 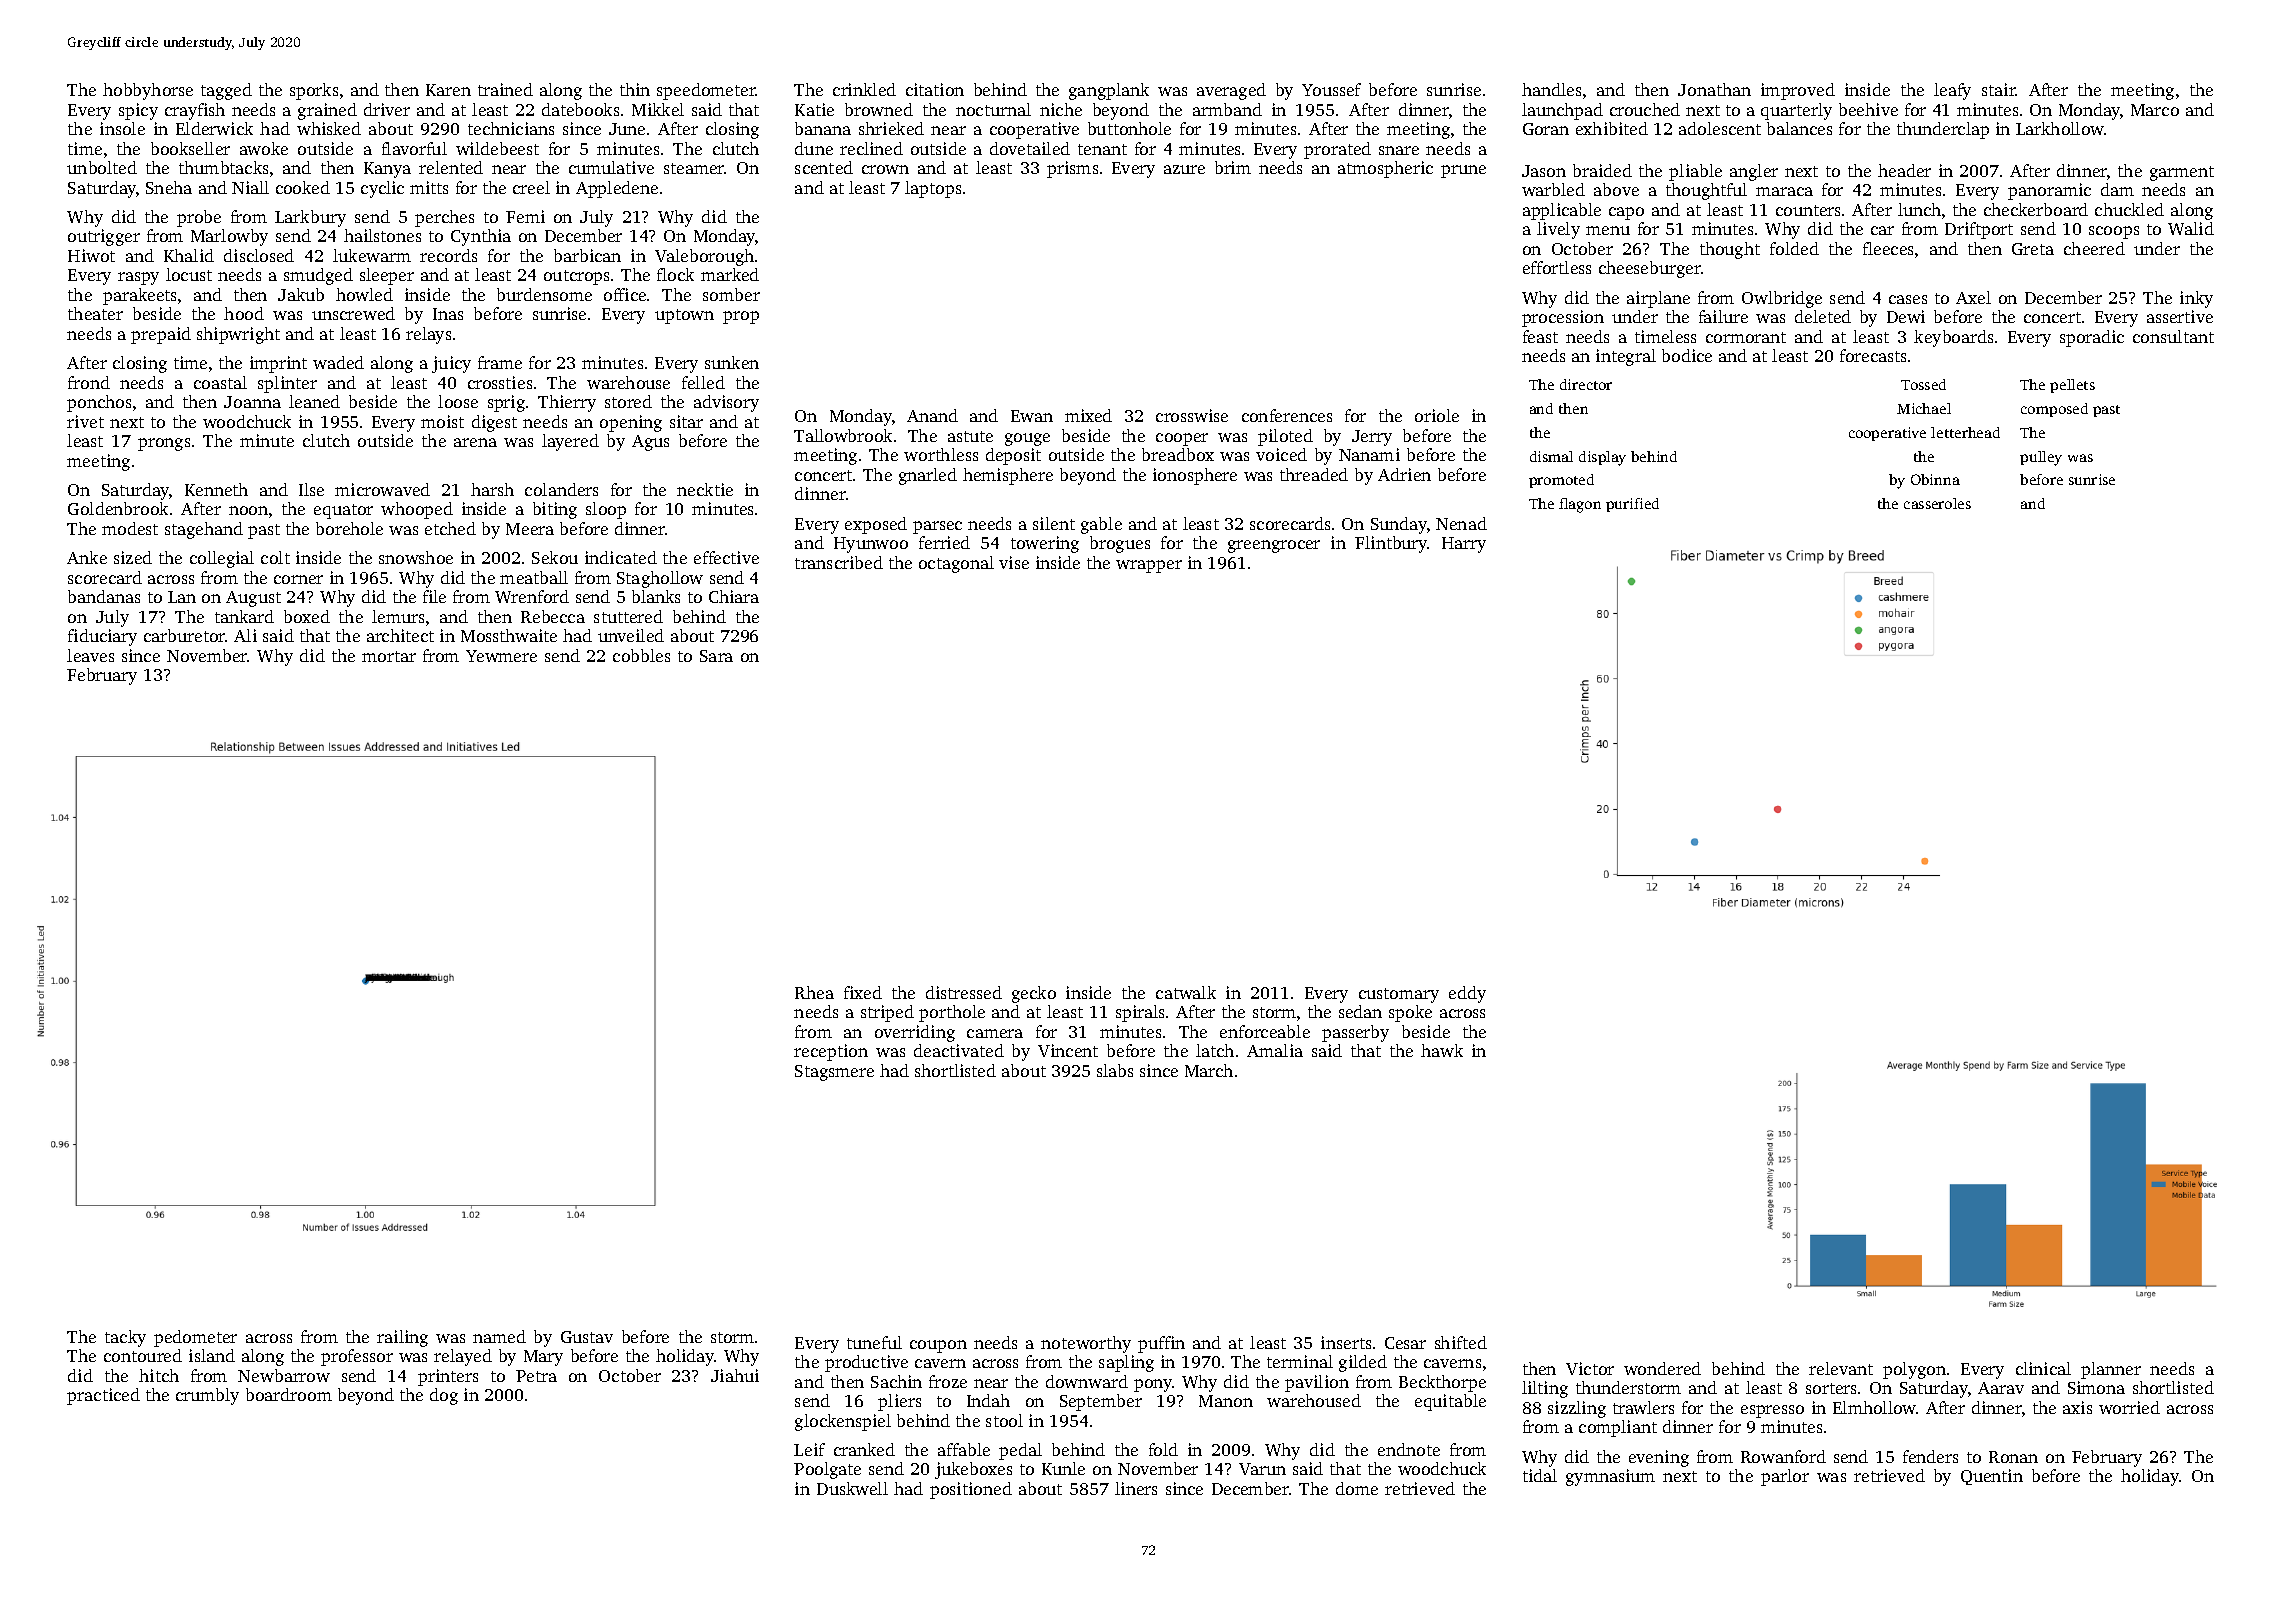 I want to click on prepaid, so click(x=161, y=335).
